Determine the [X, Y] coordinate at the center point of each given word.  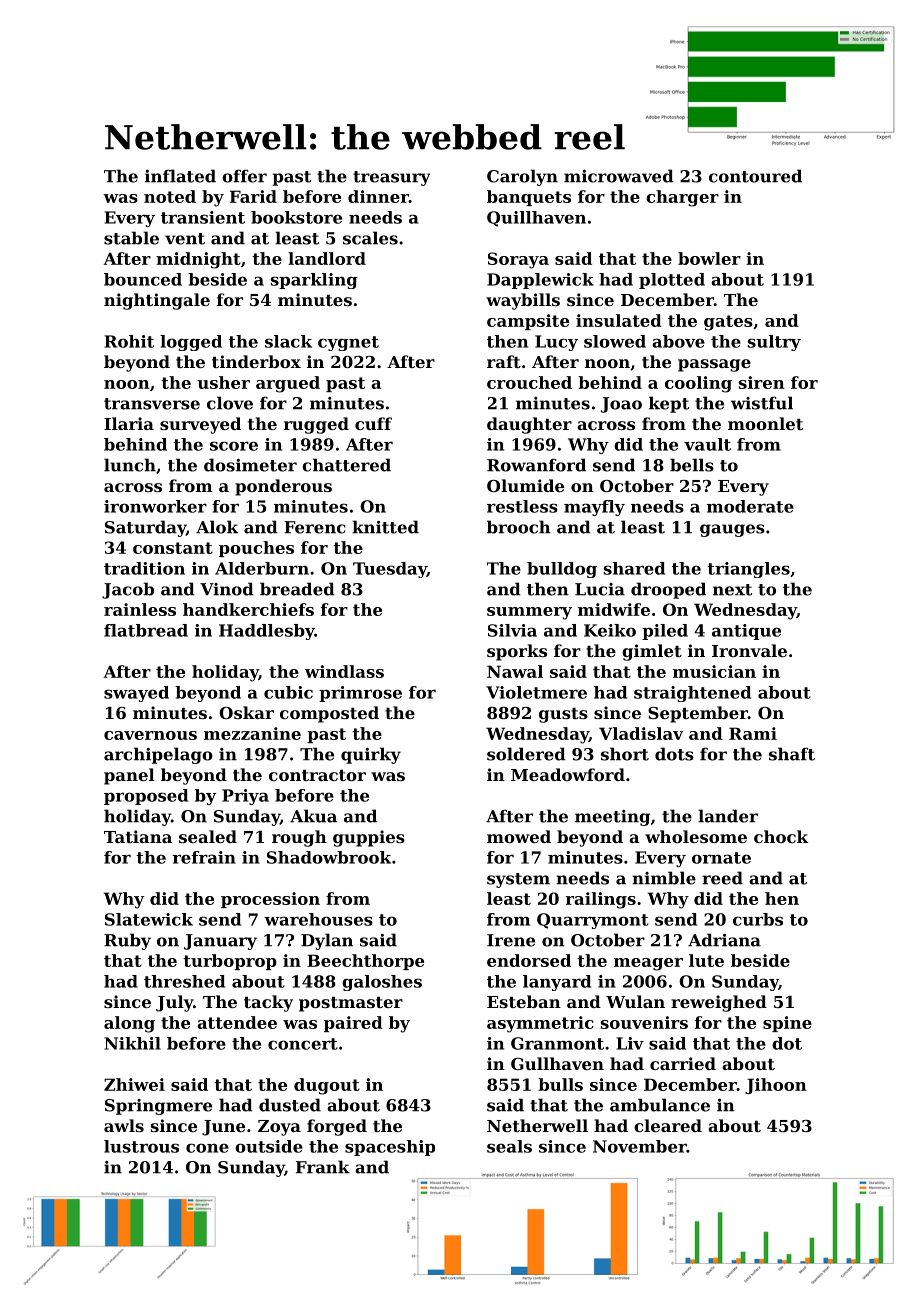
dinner [378, 196]
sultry [774, 343]
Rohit [129, 341]
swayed [136, 694]
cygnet [348, 343]
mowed [519, 836]
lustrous [141, 1146]
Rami [753, 733]
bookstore [296, 217]
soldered [526, 754]
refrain [204, 857]
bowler [709, 258]
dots [674, 754]
